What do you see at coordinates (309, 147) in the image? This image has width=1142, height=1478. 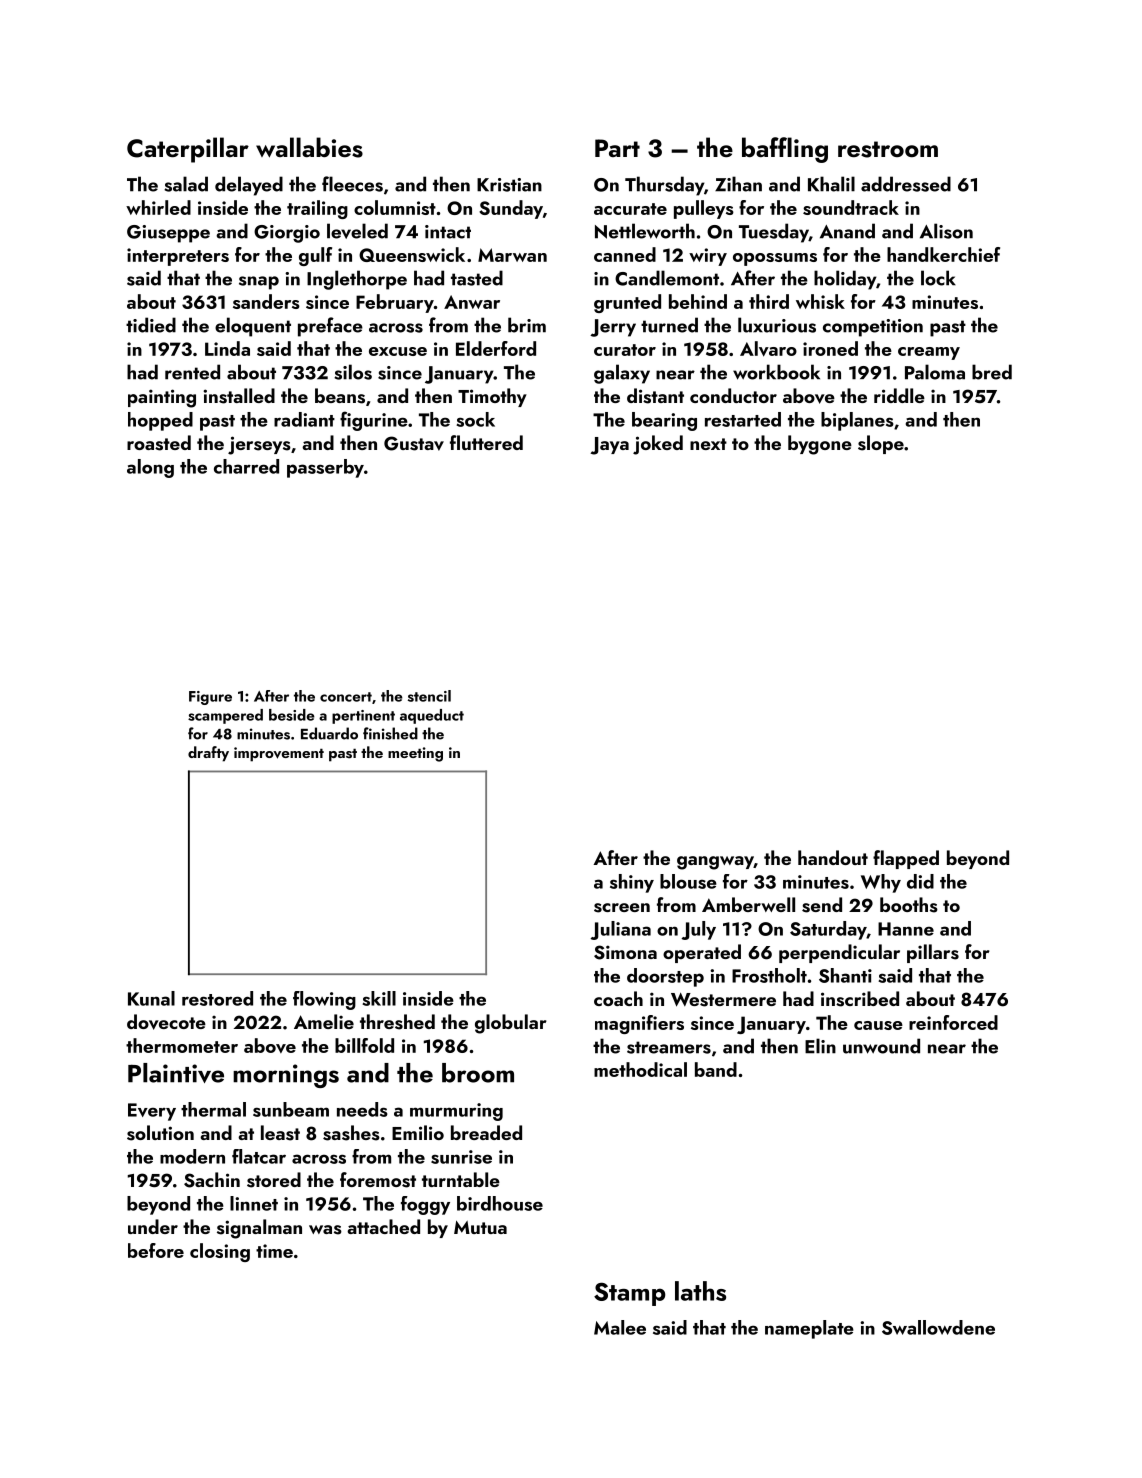 I see `wallabies` at bounding box center [309, 147].
